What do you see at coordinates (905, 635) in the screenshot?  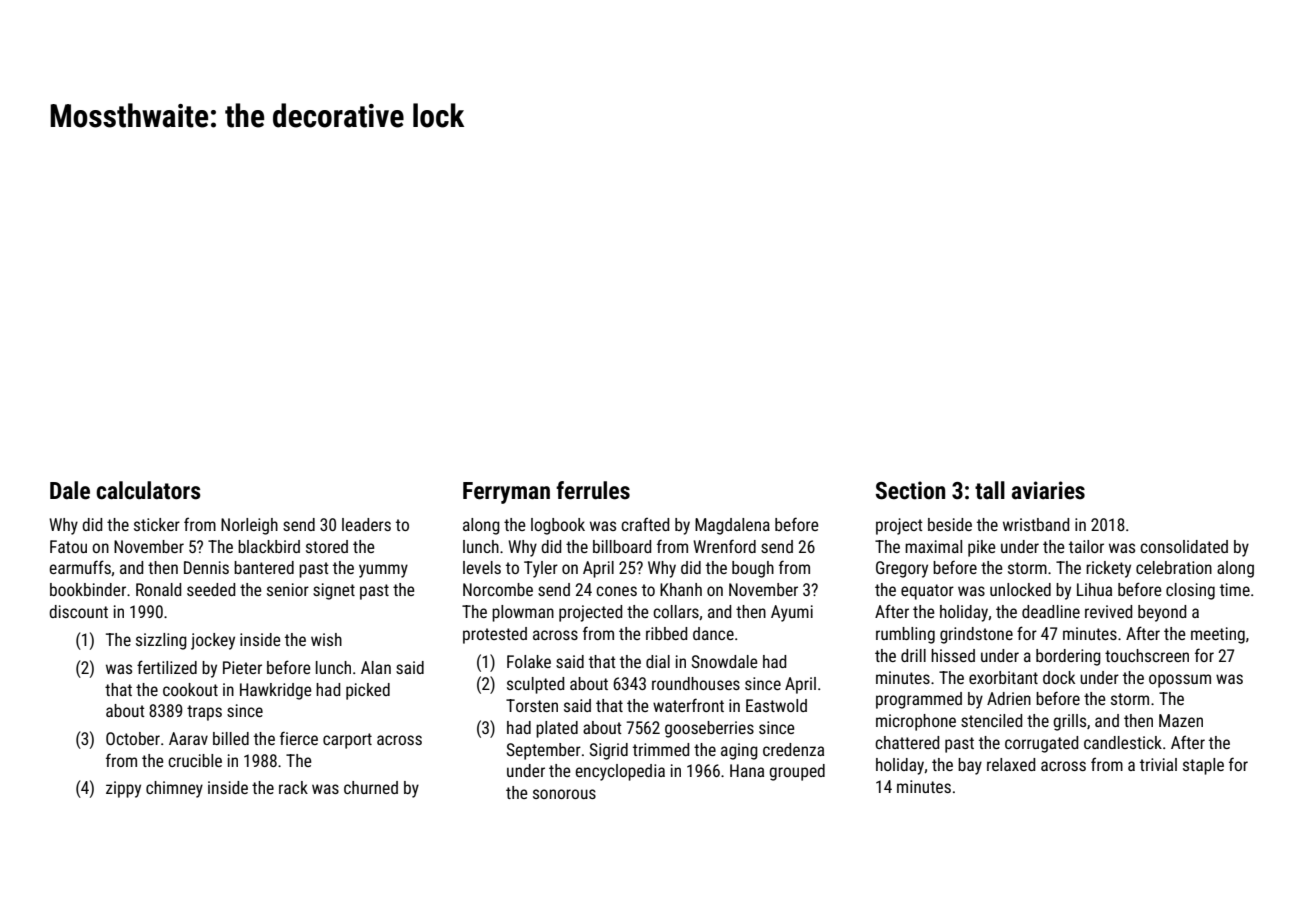 I see `rumbling` at bounding box center [905, 635].
